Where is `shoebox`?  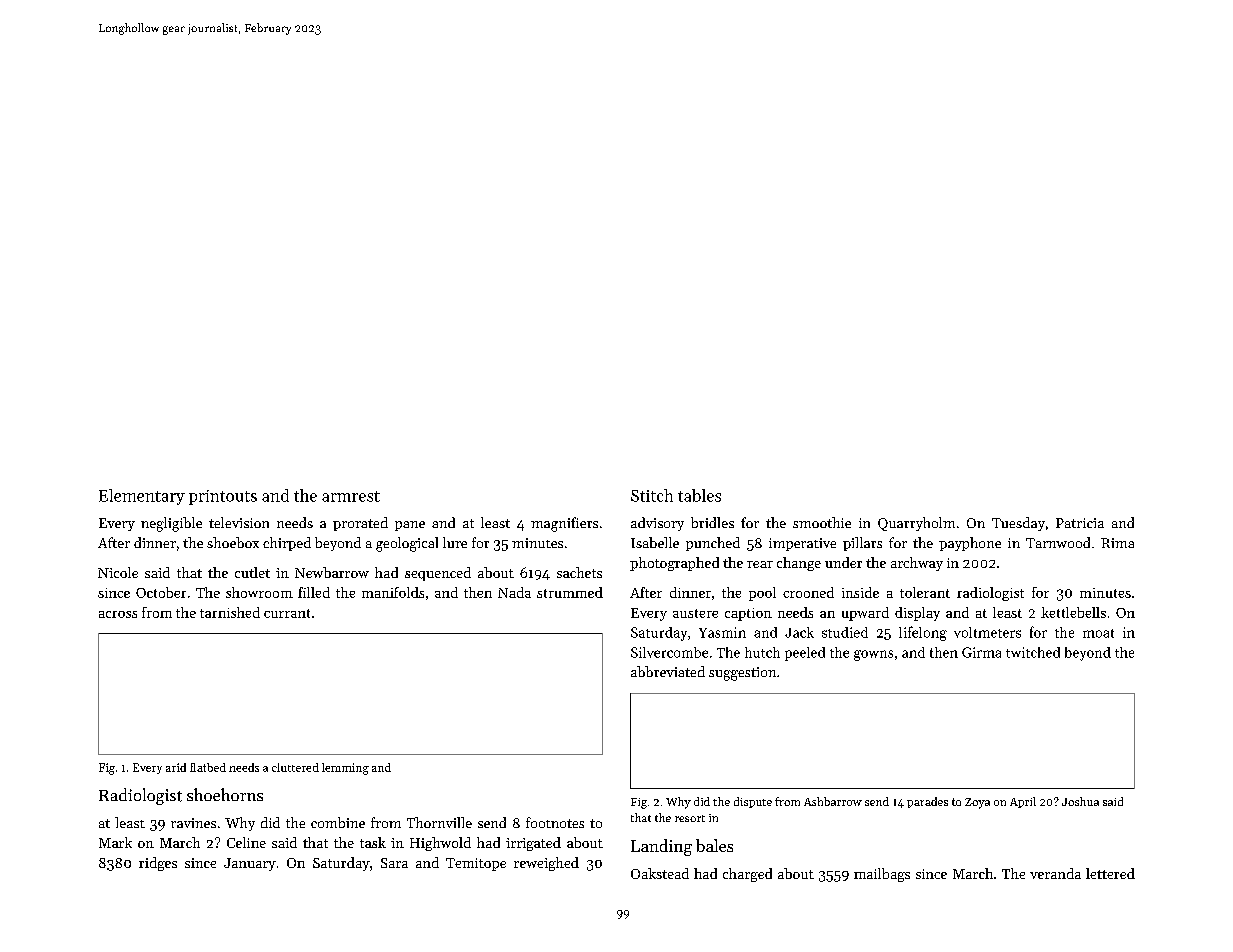 shoebox is located at coordinates (233, 542).
